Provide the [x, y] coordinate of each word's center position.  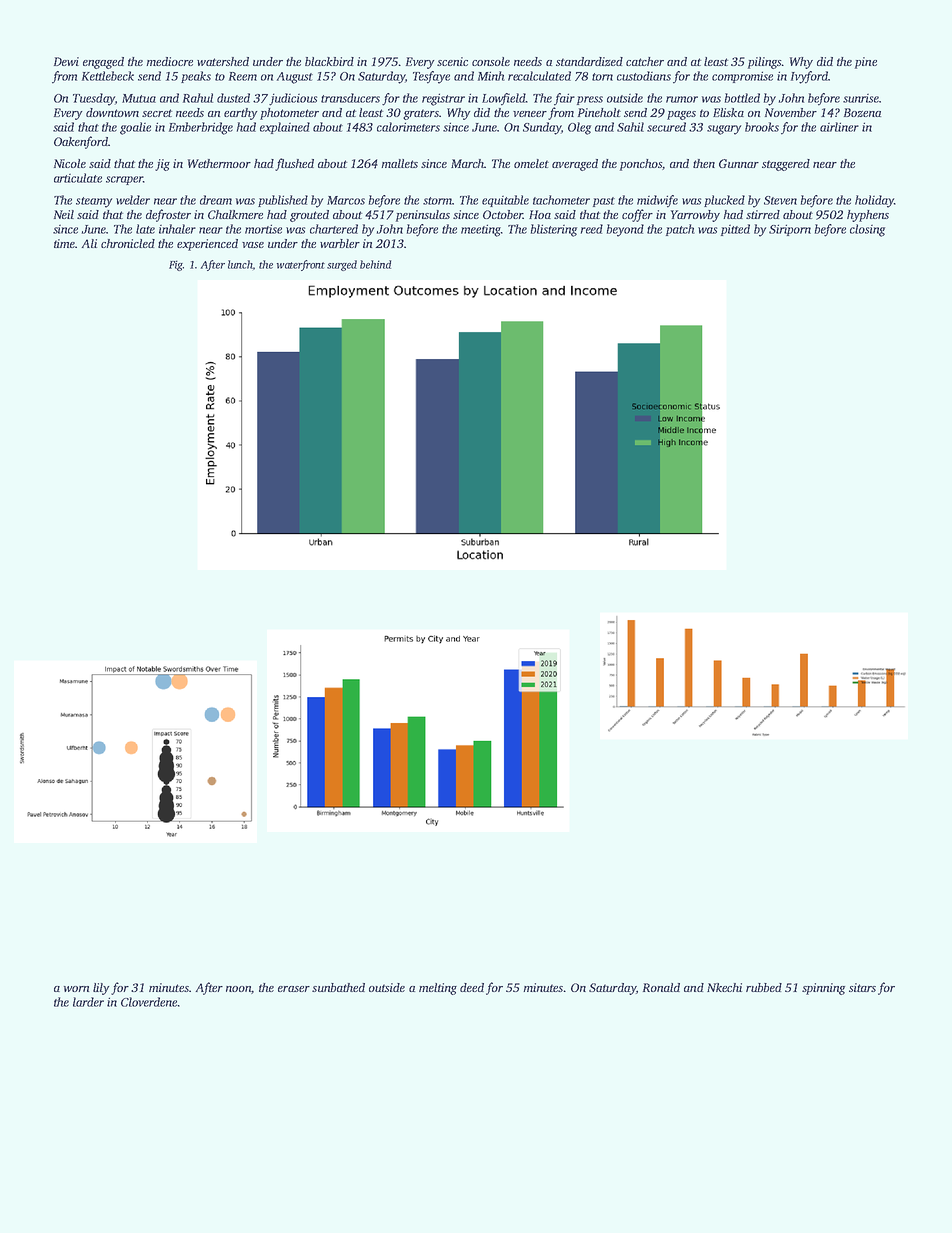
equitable [505, 201]
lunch [240, 264]
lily [101, 989]
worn [76, 989]
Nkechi [724, 987]
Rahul [198, 98]
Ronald [661, 987]
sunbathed [338, 987]
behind [375, 264]
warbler [340, 243]
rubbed [764, 987]
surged [342, 265]
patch [680, 230]
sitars [862, 987]
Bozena [862, 112]
